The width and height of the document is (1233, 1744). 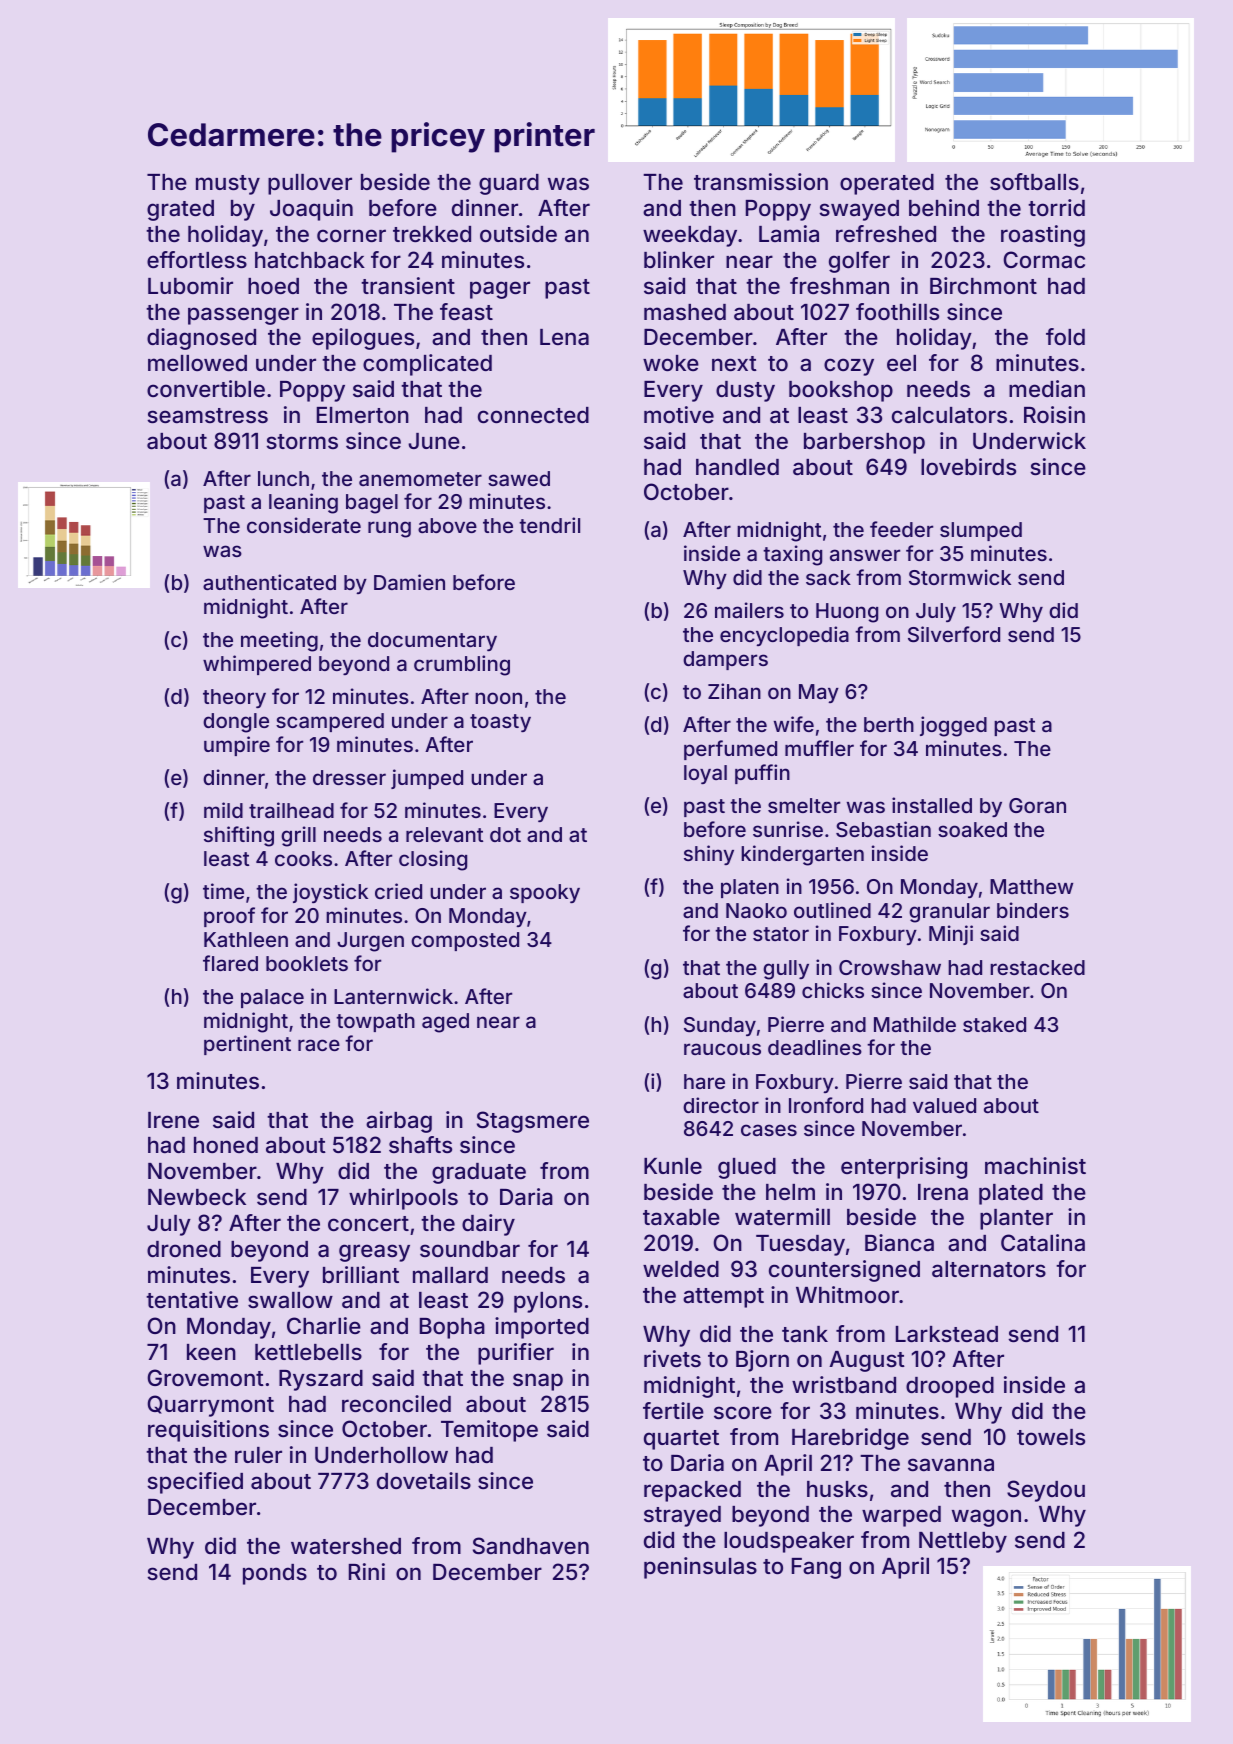 I want to click on dairy, so click(x=488, y=1225).
